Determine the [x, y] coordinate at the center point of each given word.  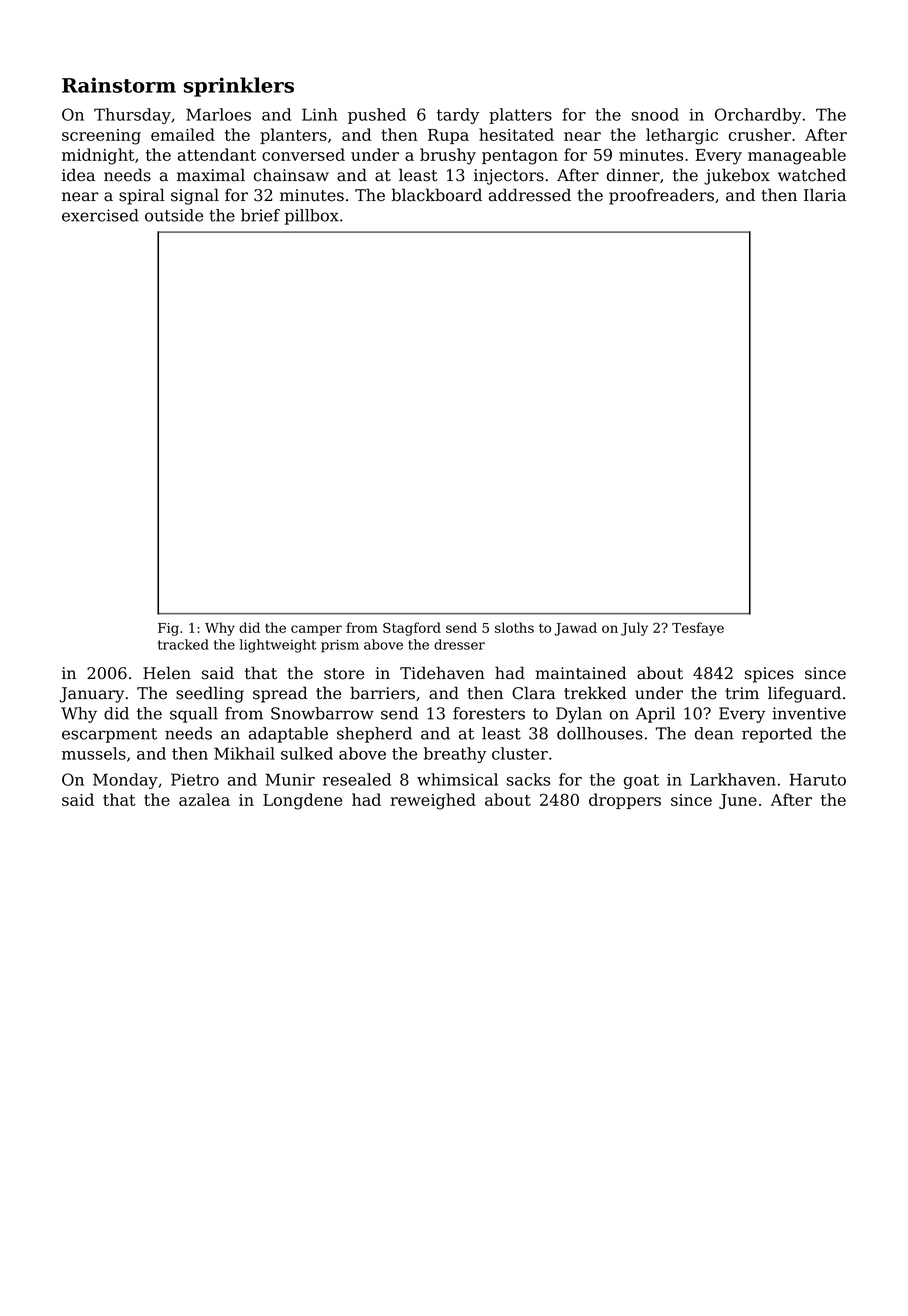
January [92, 695]
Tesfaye [698, 629]
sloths [514, 627]
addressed [530, 195]
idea [78, 175]
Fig [168, 629]
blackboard [437, 195]
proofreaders [661, 196]
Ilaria [825, 195]
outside [174, 215]
